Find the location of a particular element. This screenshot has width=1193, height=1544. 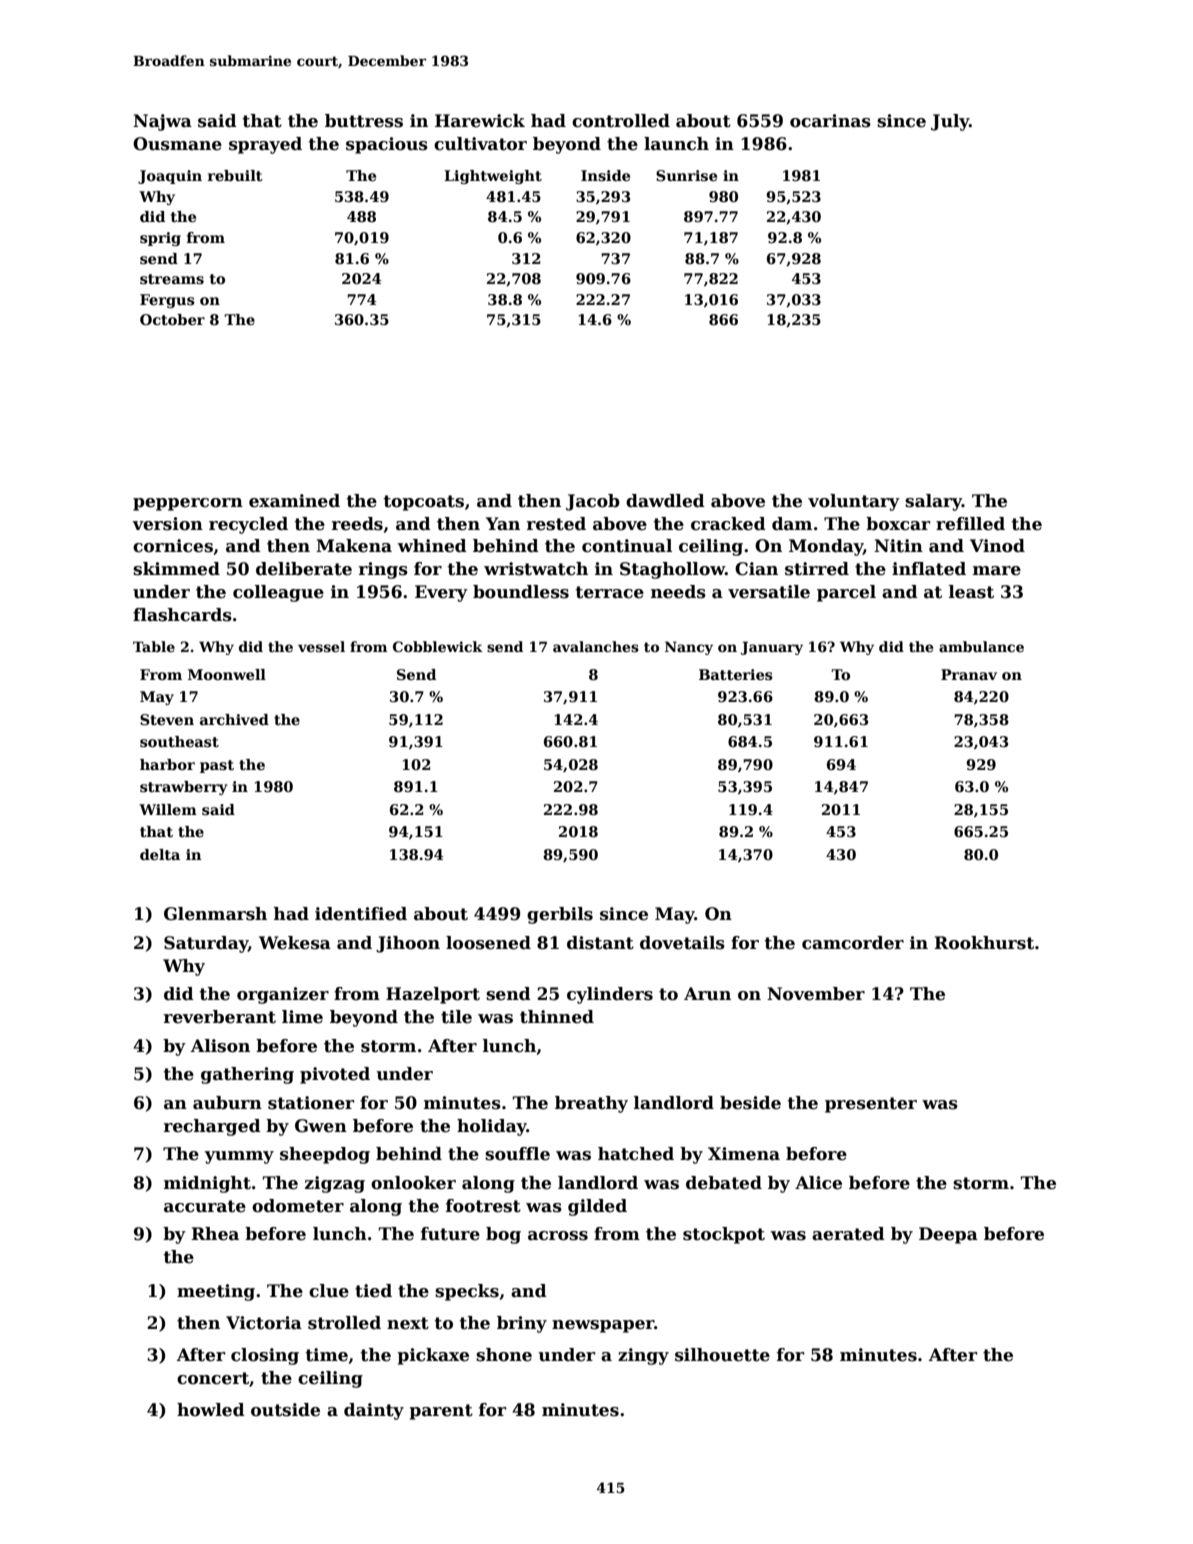

Sunrise is located at coordinates (686, 175).
